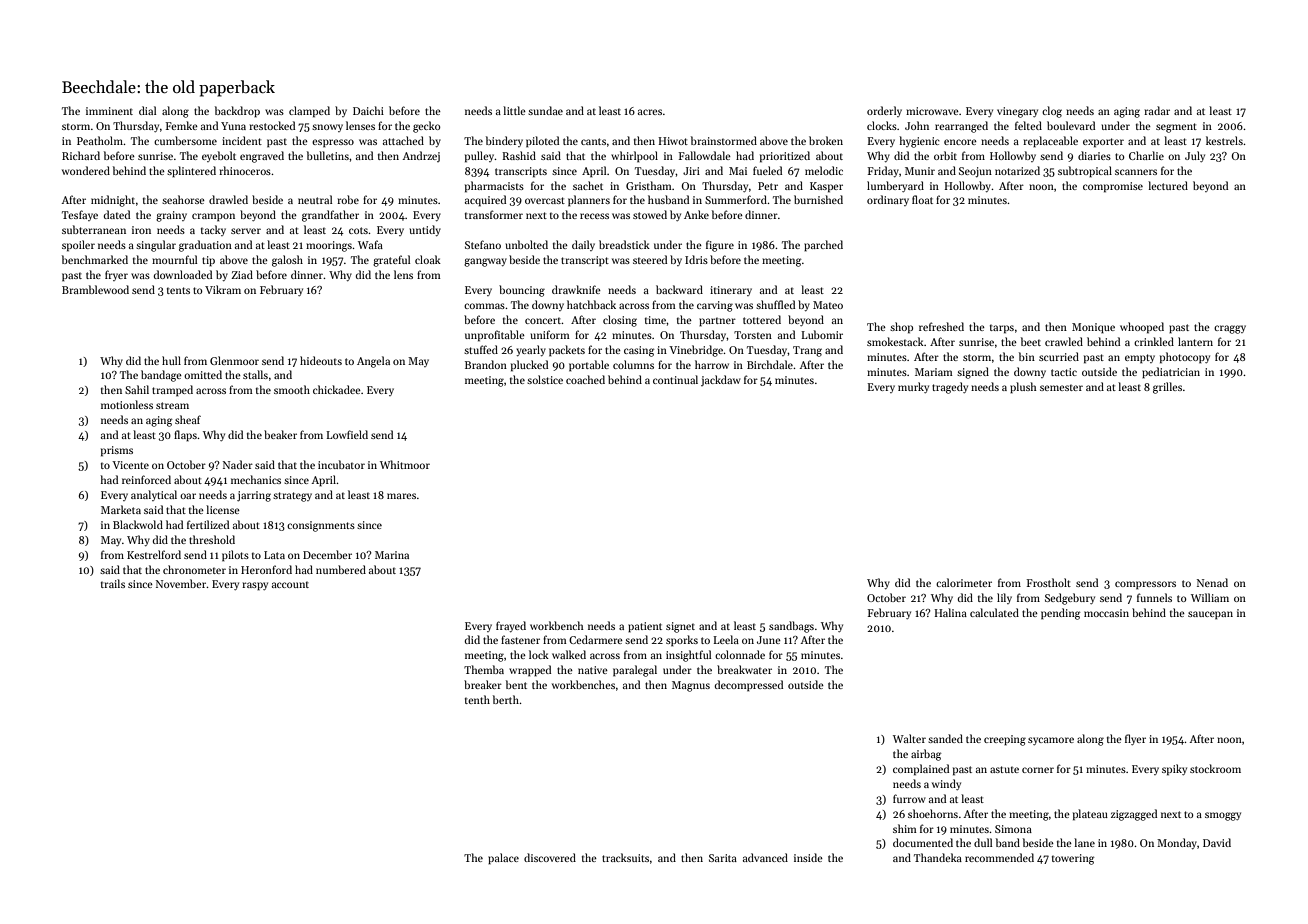 The height and width of the screenshot is (924, 1308). Describe the element at coordinates (391, 261) in the screenshot. I see `grateful` at that location.
